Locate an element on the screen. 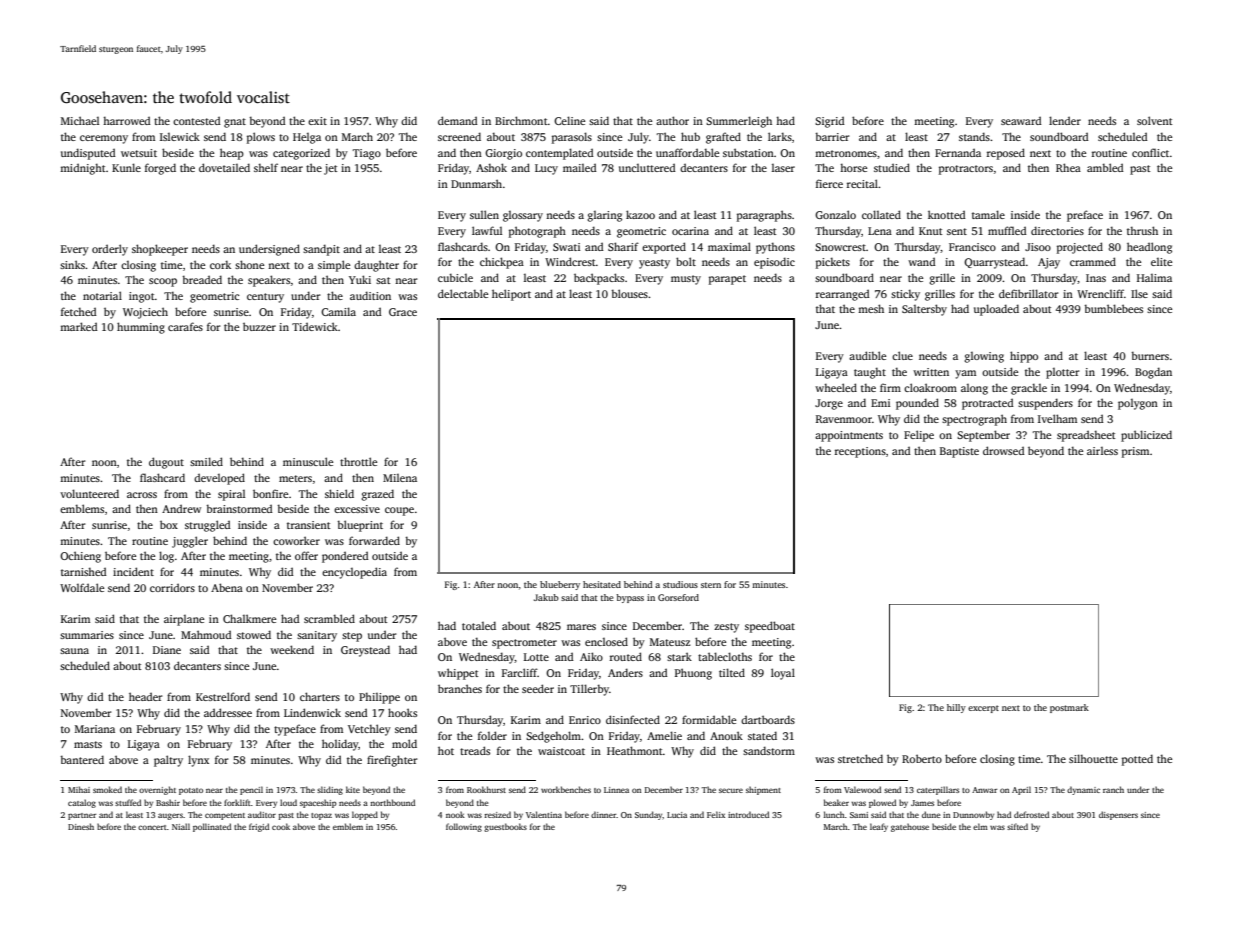 This screenshot has width=1233, height=952. sandpit is located at coordinates (321, 250).
